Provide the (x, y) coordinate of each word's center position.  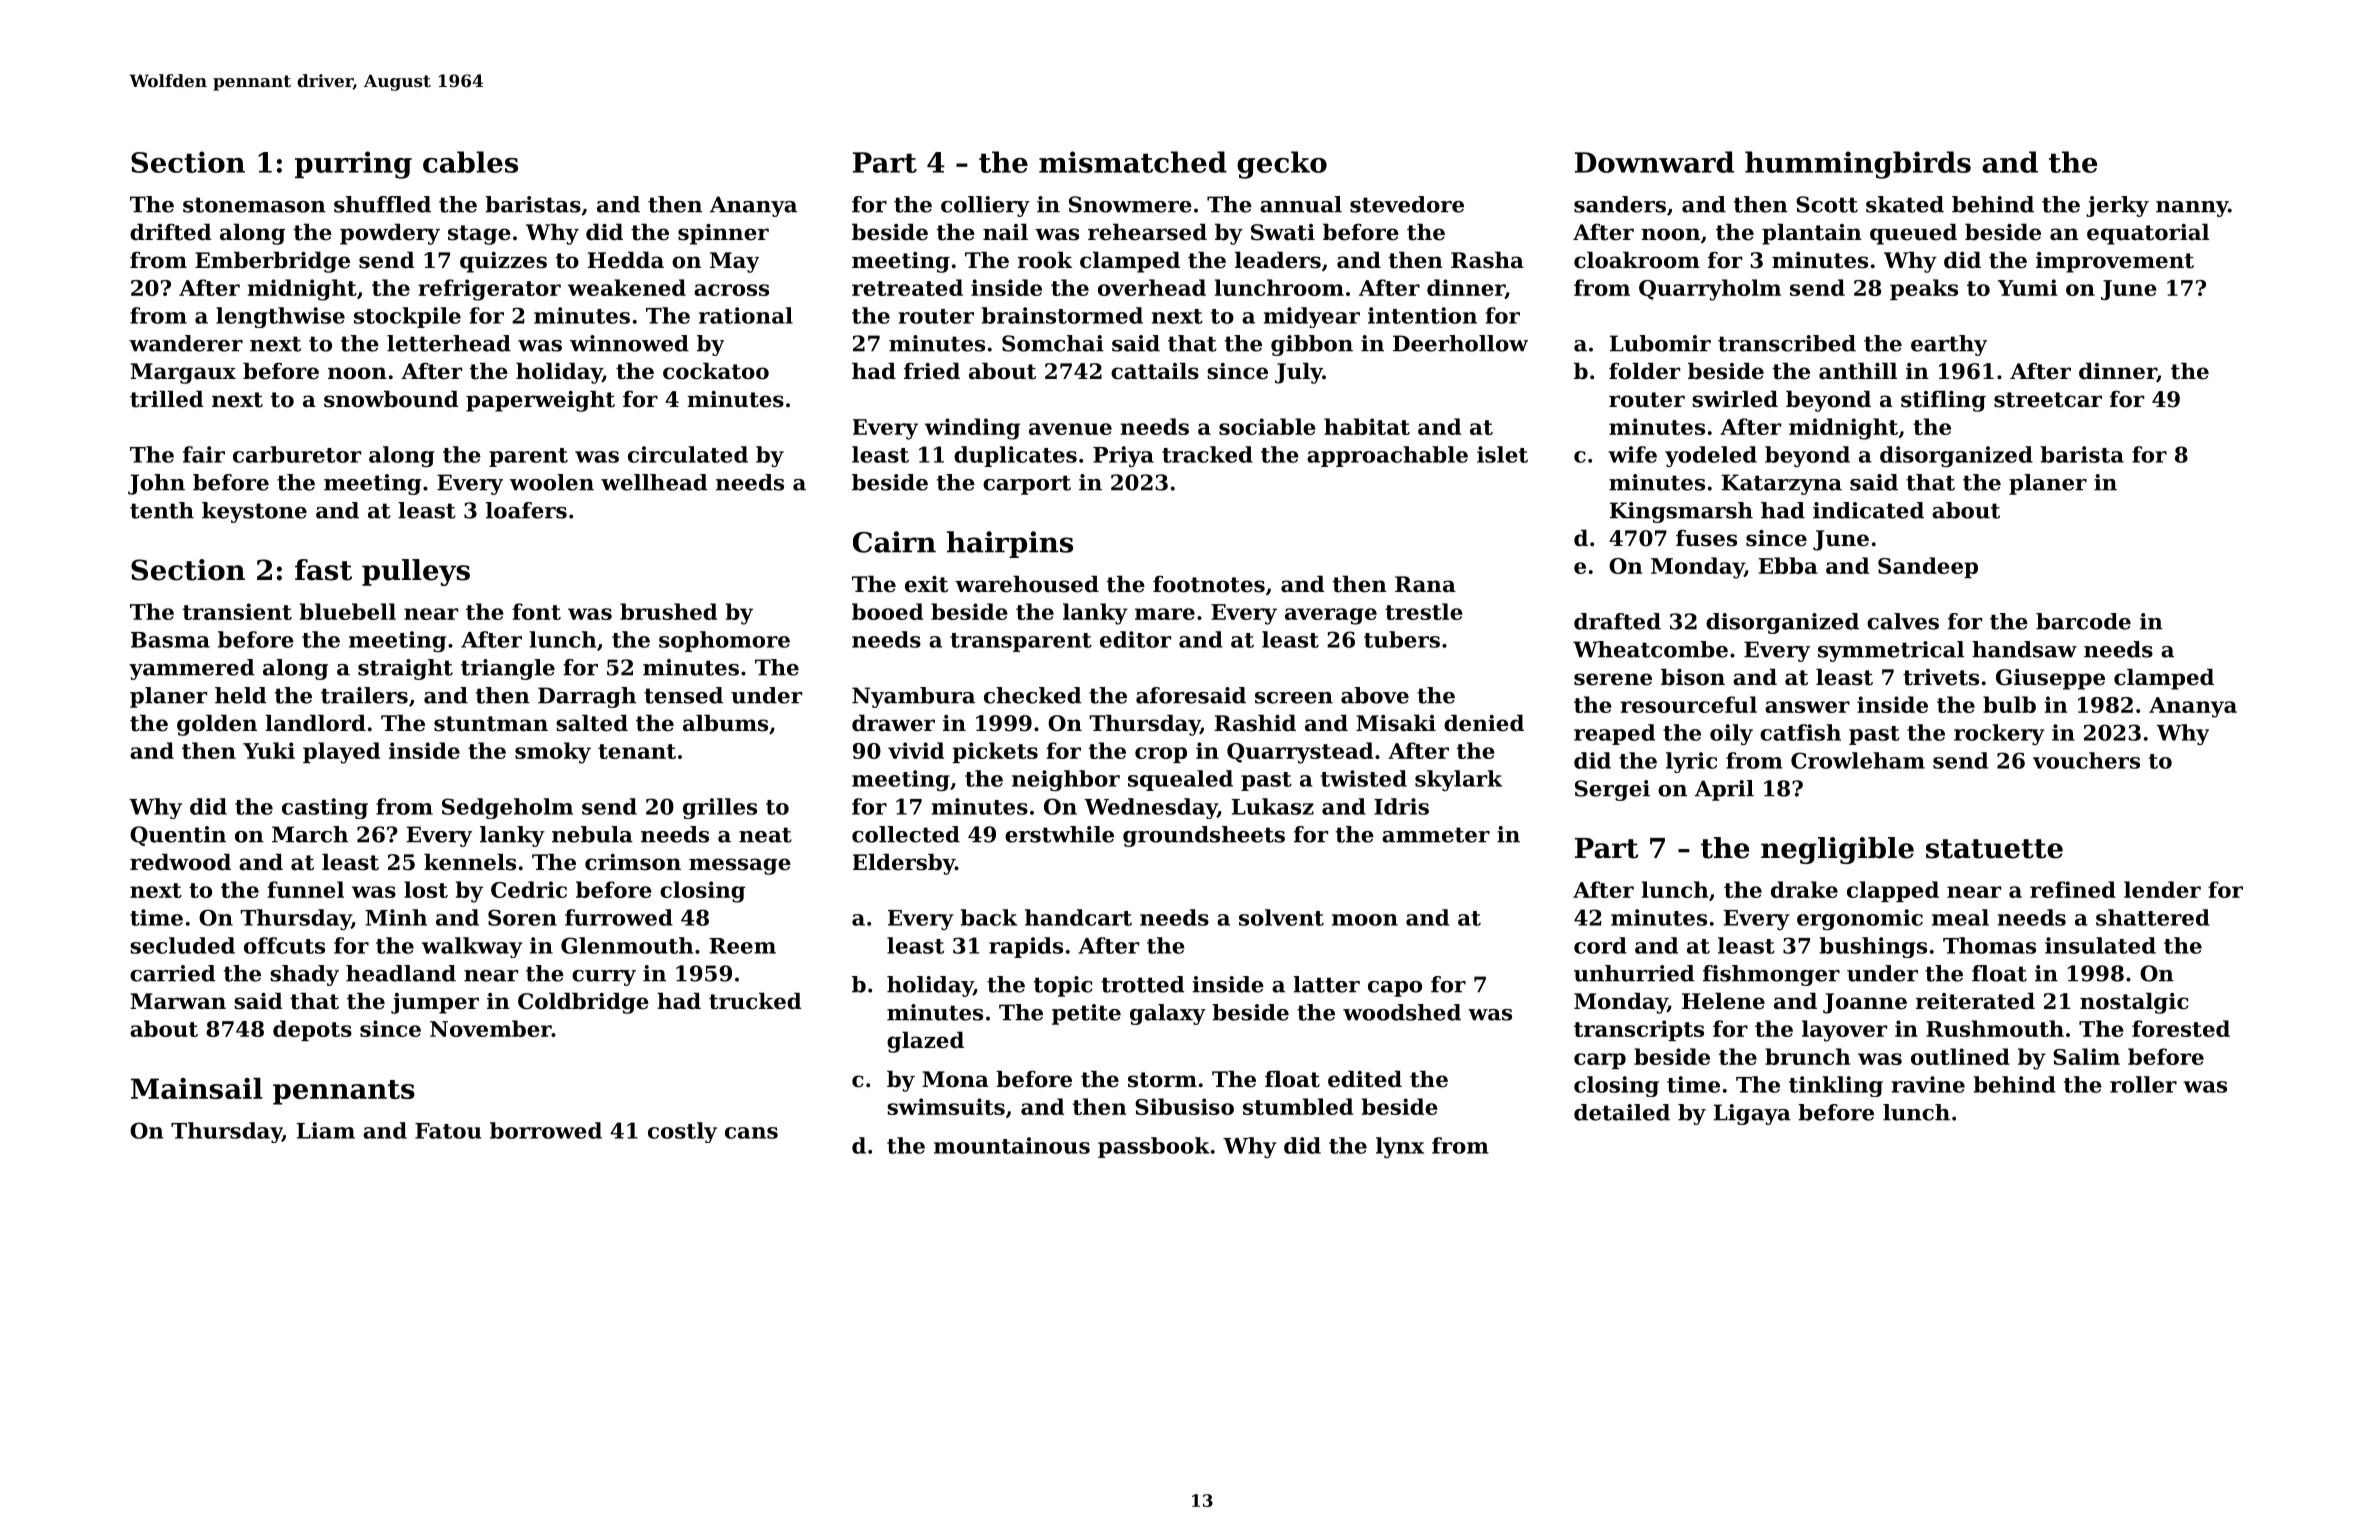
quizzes (503, 262)
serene (1613, 679)
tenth (162, 510)
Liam (325, 1130)
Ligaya (1752, 1114)
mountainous (1012, 1145)
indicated (1868, 510)
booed (887, 611)
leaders (1278, 260)
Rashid (1255, 723)
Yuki (269, 750)
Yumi (2028, 287)
